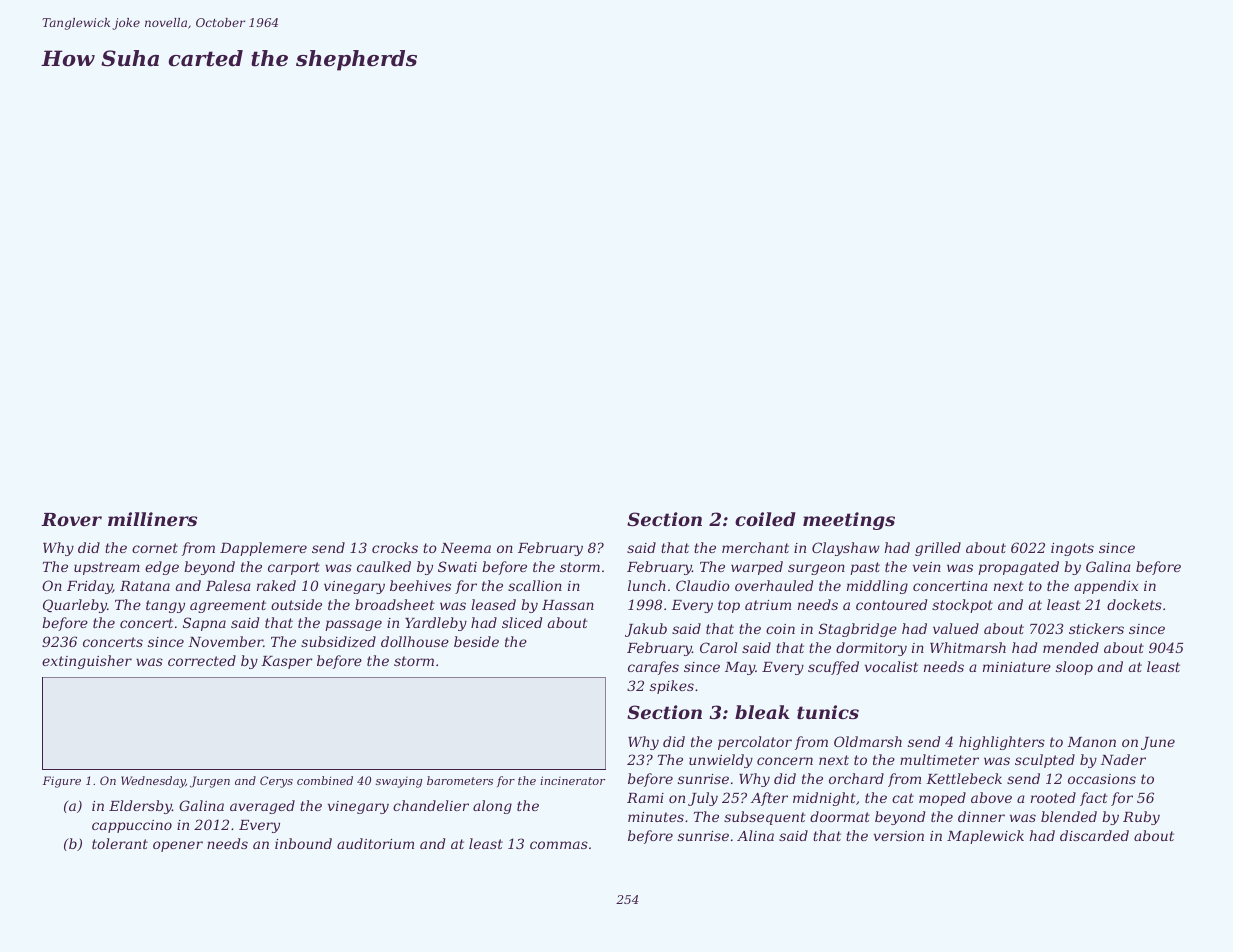 Image resolution: width=1233 pixels, height=952 pixels. I want to click on June, so click(1158, 743).
